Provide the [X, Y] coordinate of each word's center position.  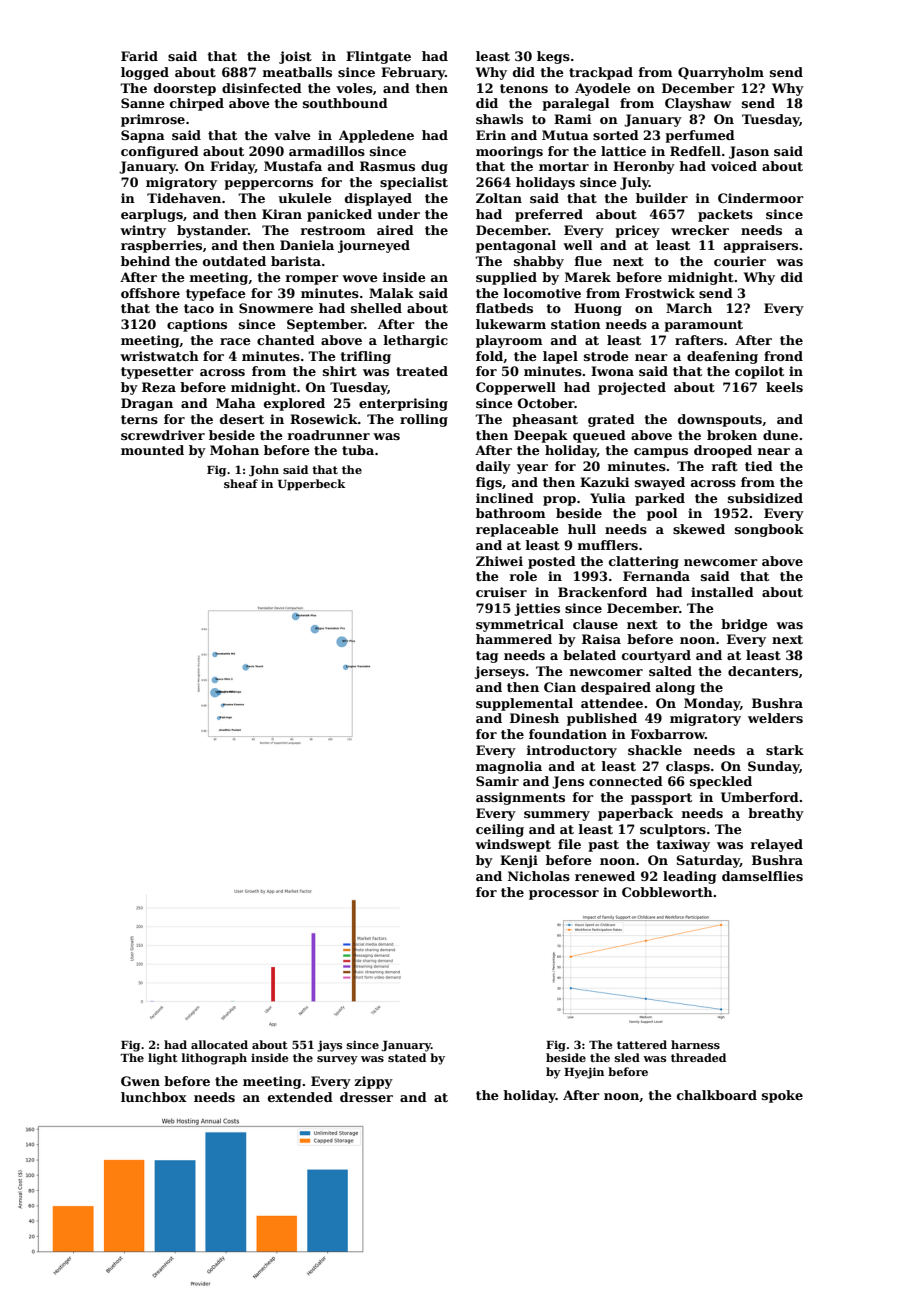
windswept [513, 845]
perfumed [700, 136]
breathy [776, 814]
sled [627, 1057]
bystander [212, 231]
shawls [499, 119]
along [675, 688]
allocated [219, 1044]
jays [329, 1046]
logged [145, 73]
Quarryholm [721, 73]
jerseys [499, 672]
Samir [497, 781]
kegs [553, 57]
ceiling [500, 830]
